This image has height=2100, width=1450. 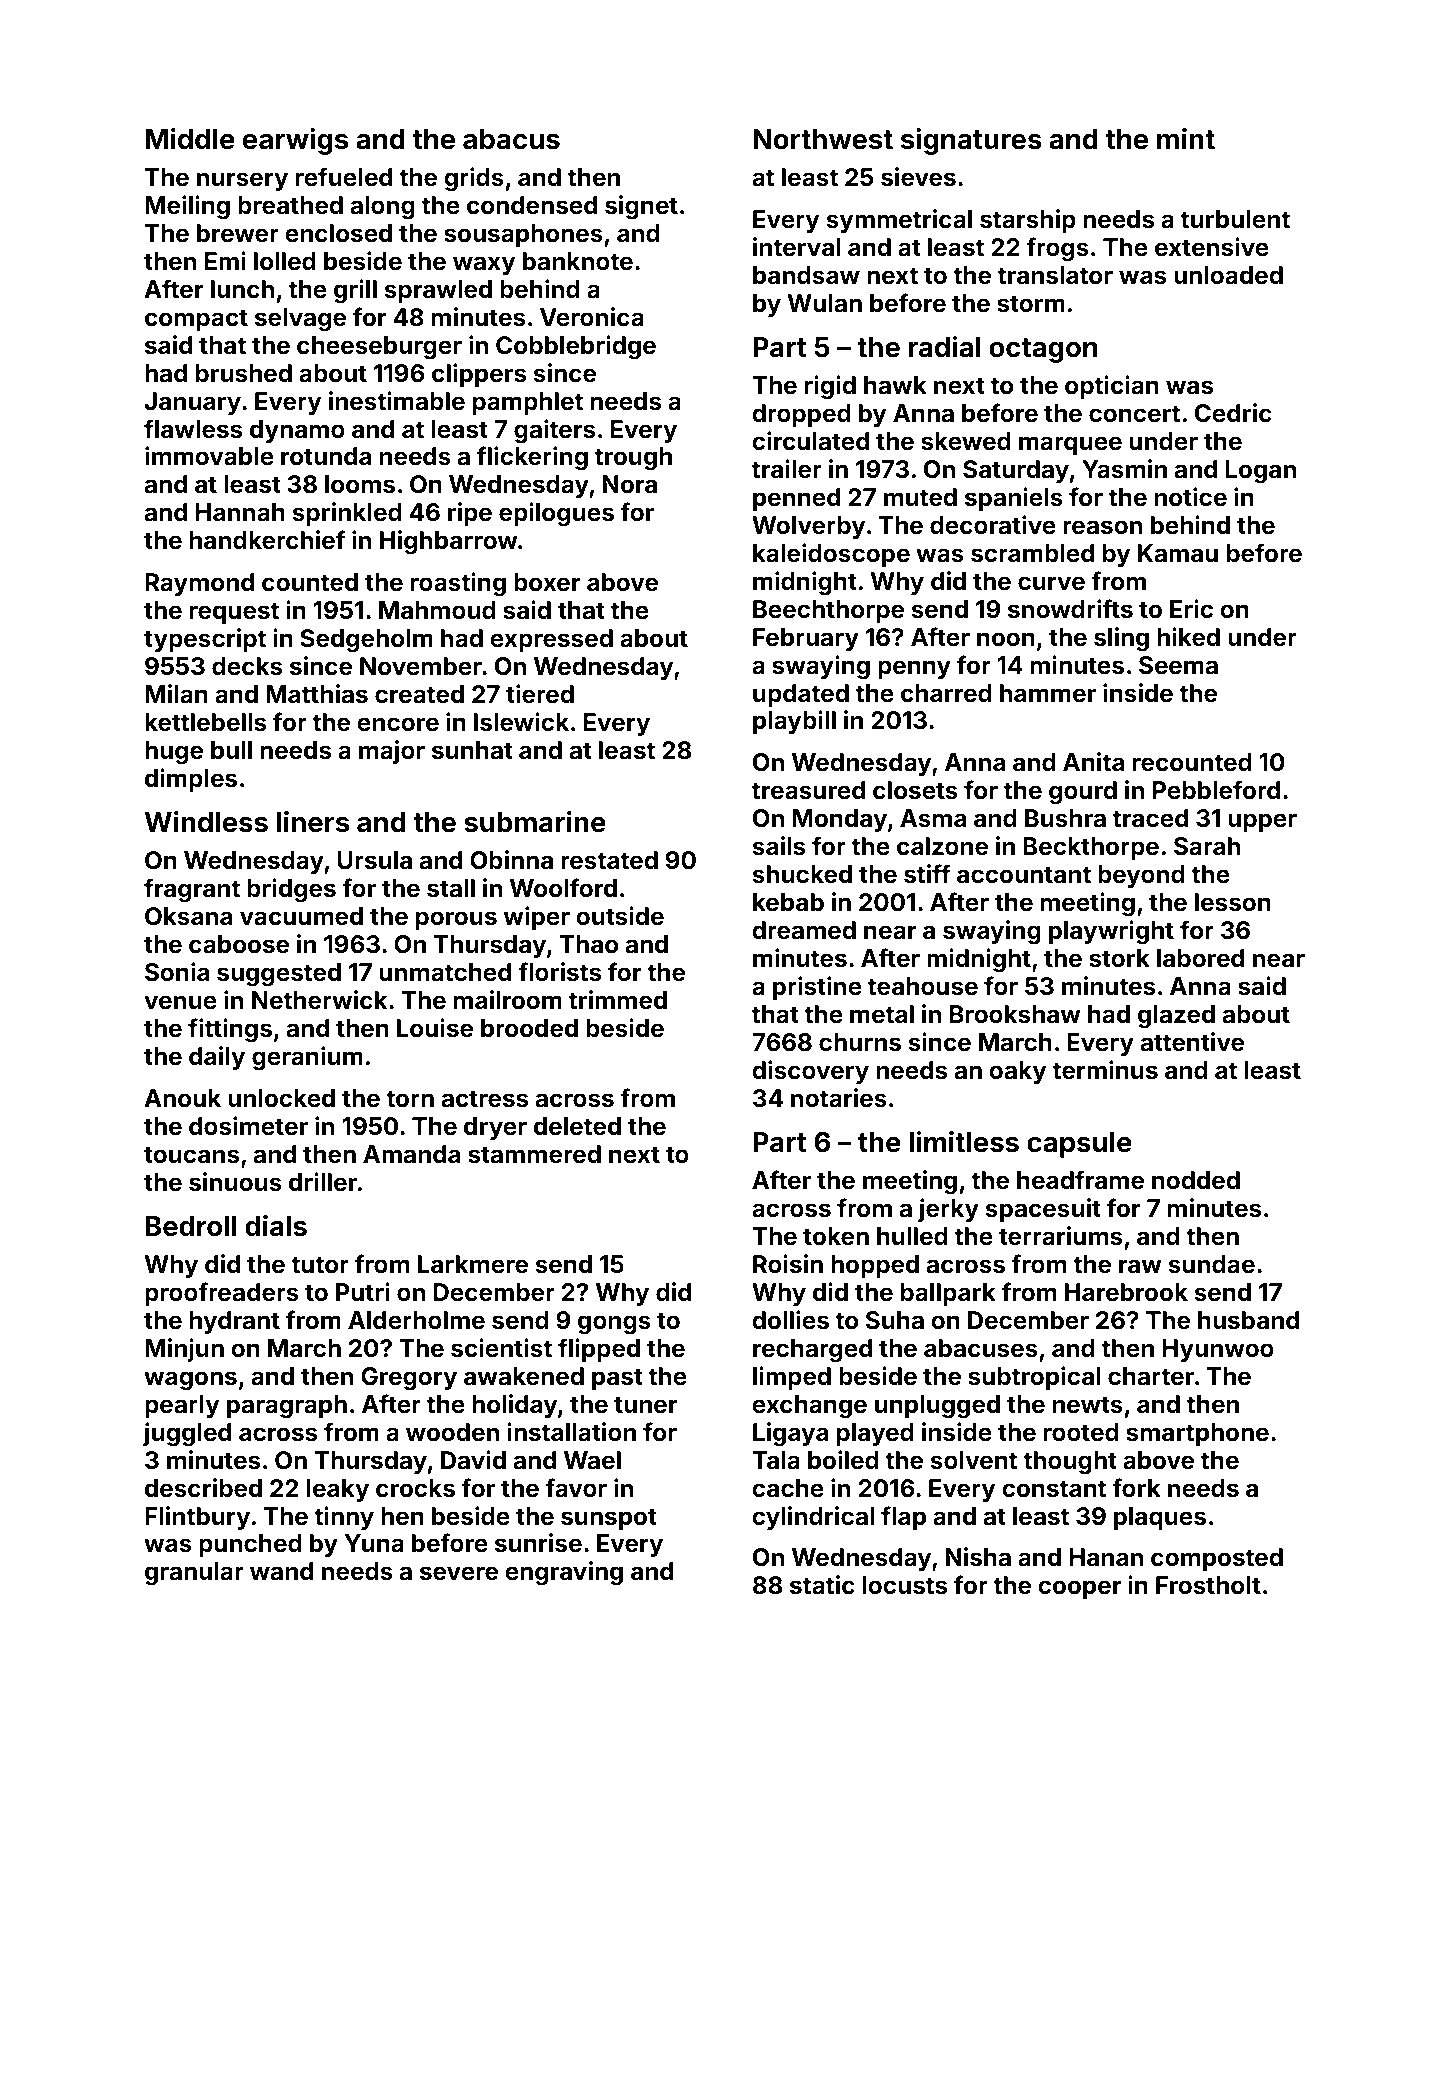 What do you see at coordinates (614, 1324) in the image?
I see `gongs` at bounding box center [614, 1324].
